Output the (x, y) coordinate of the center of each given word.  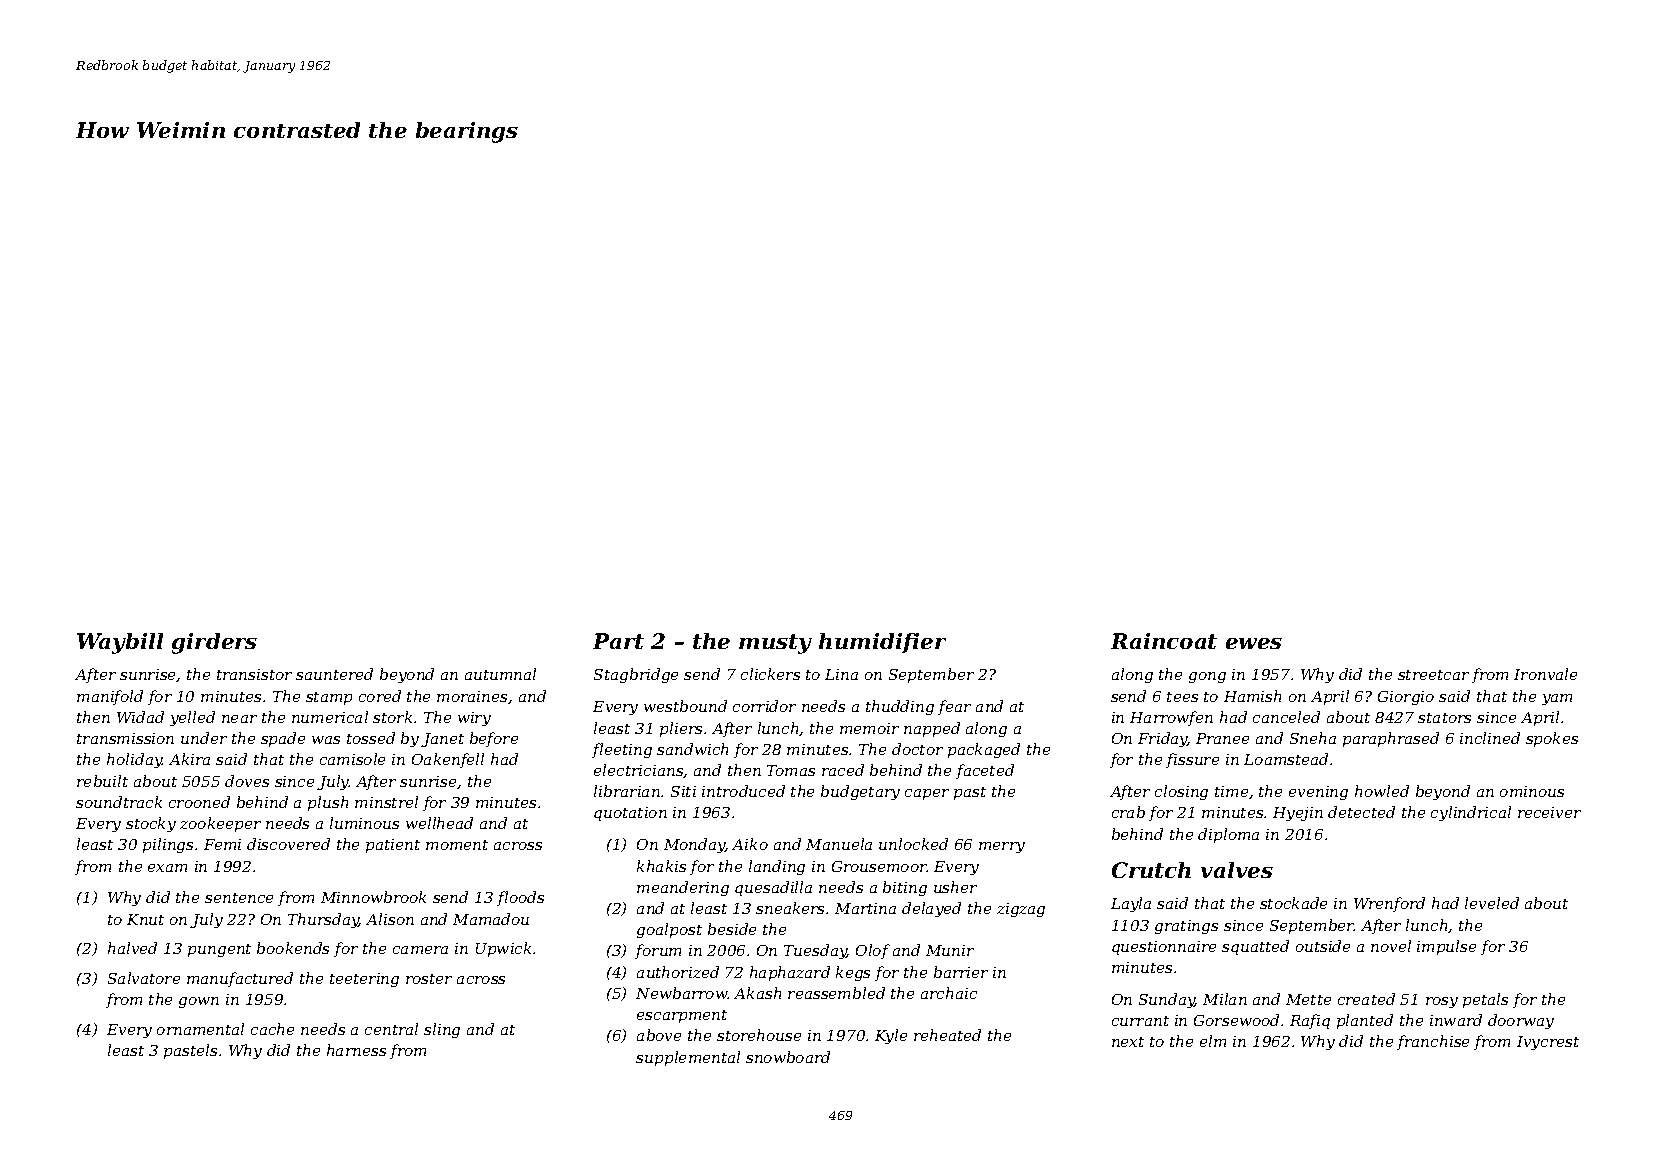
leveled (1492, 903)
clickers (770, 674)
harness (356, 1050)
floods (520, 898)
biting (905, 888)
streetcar (1433, 675)
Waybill (120, 643)
